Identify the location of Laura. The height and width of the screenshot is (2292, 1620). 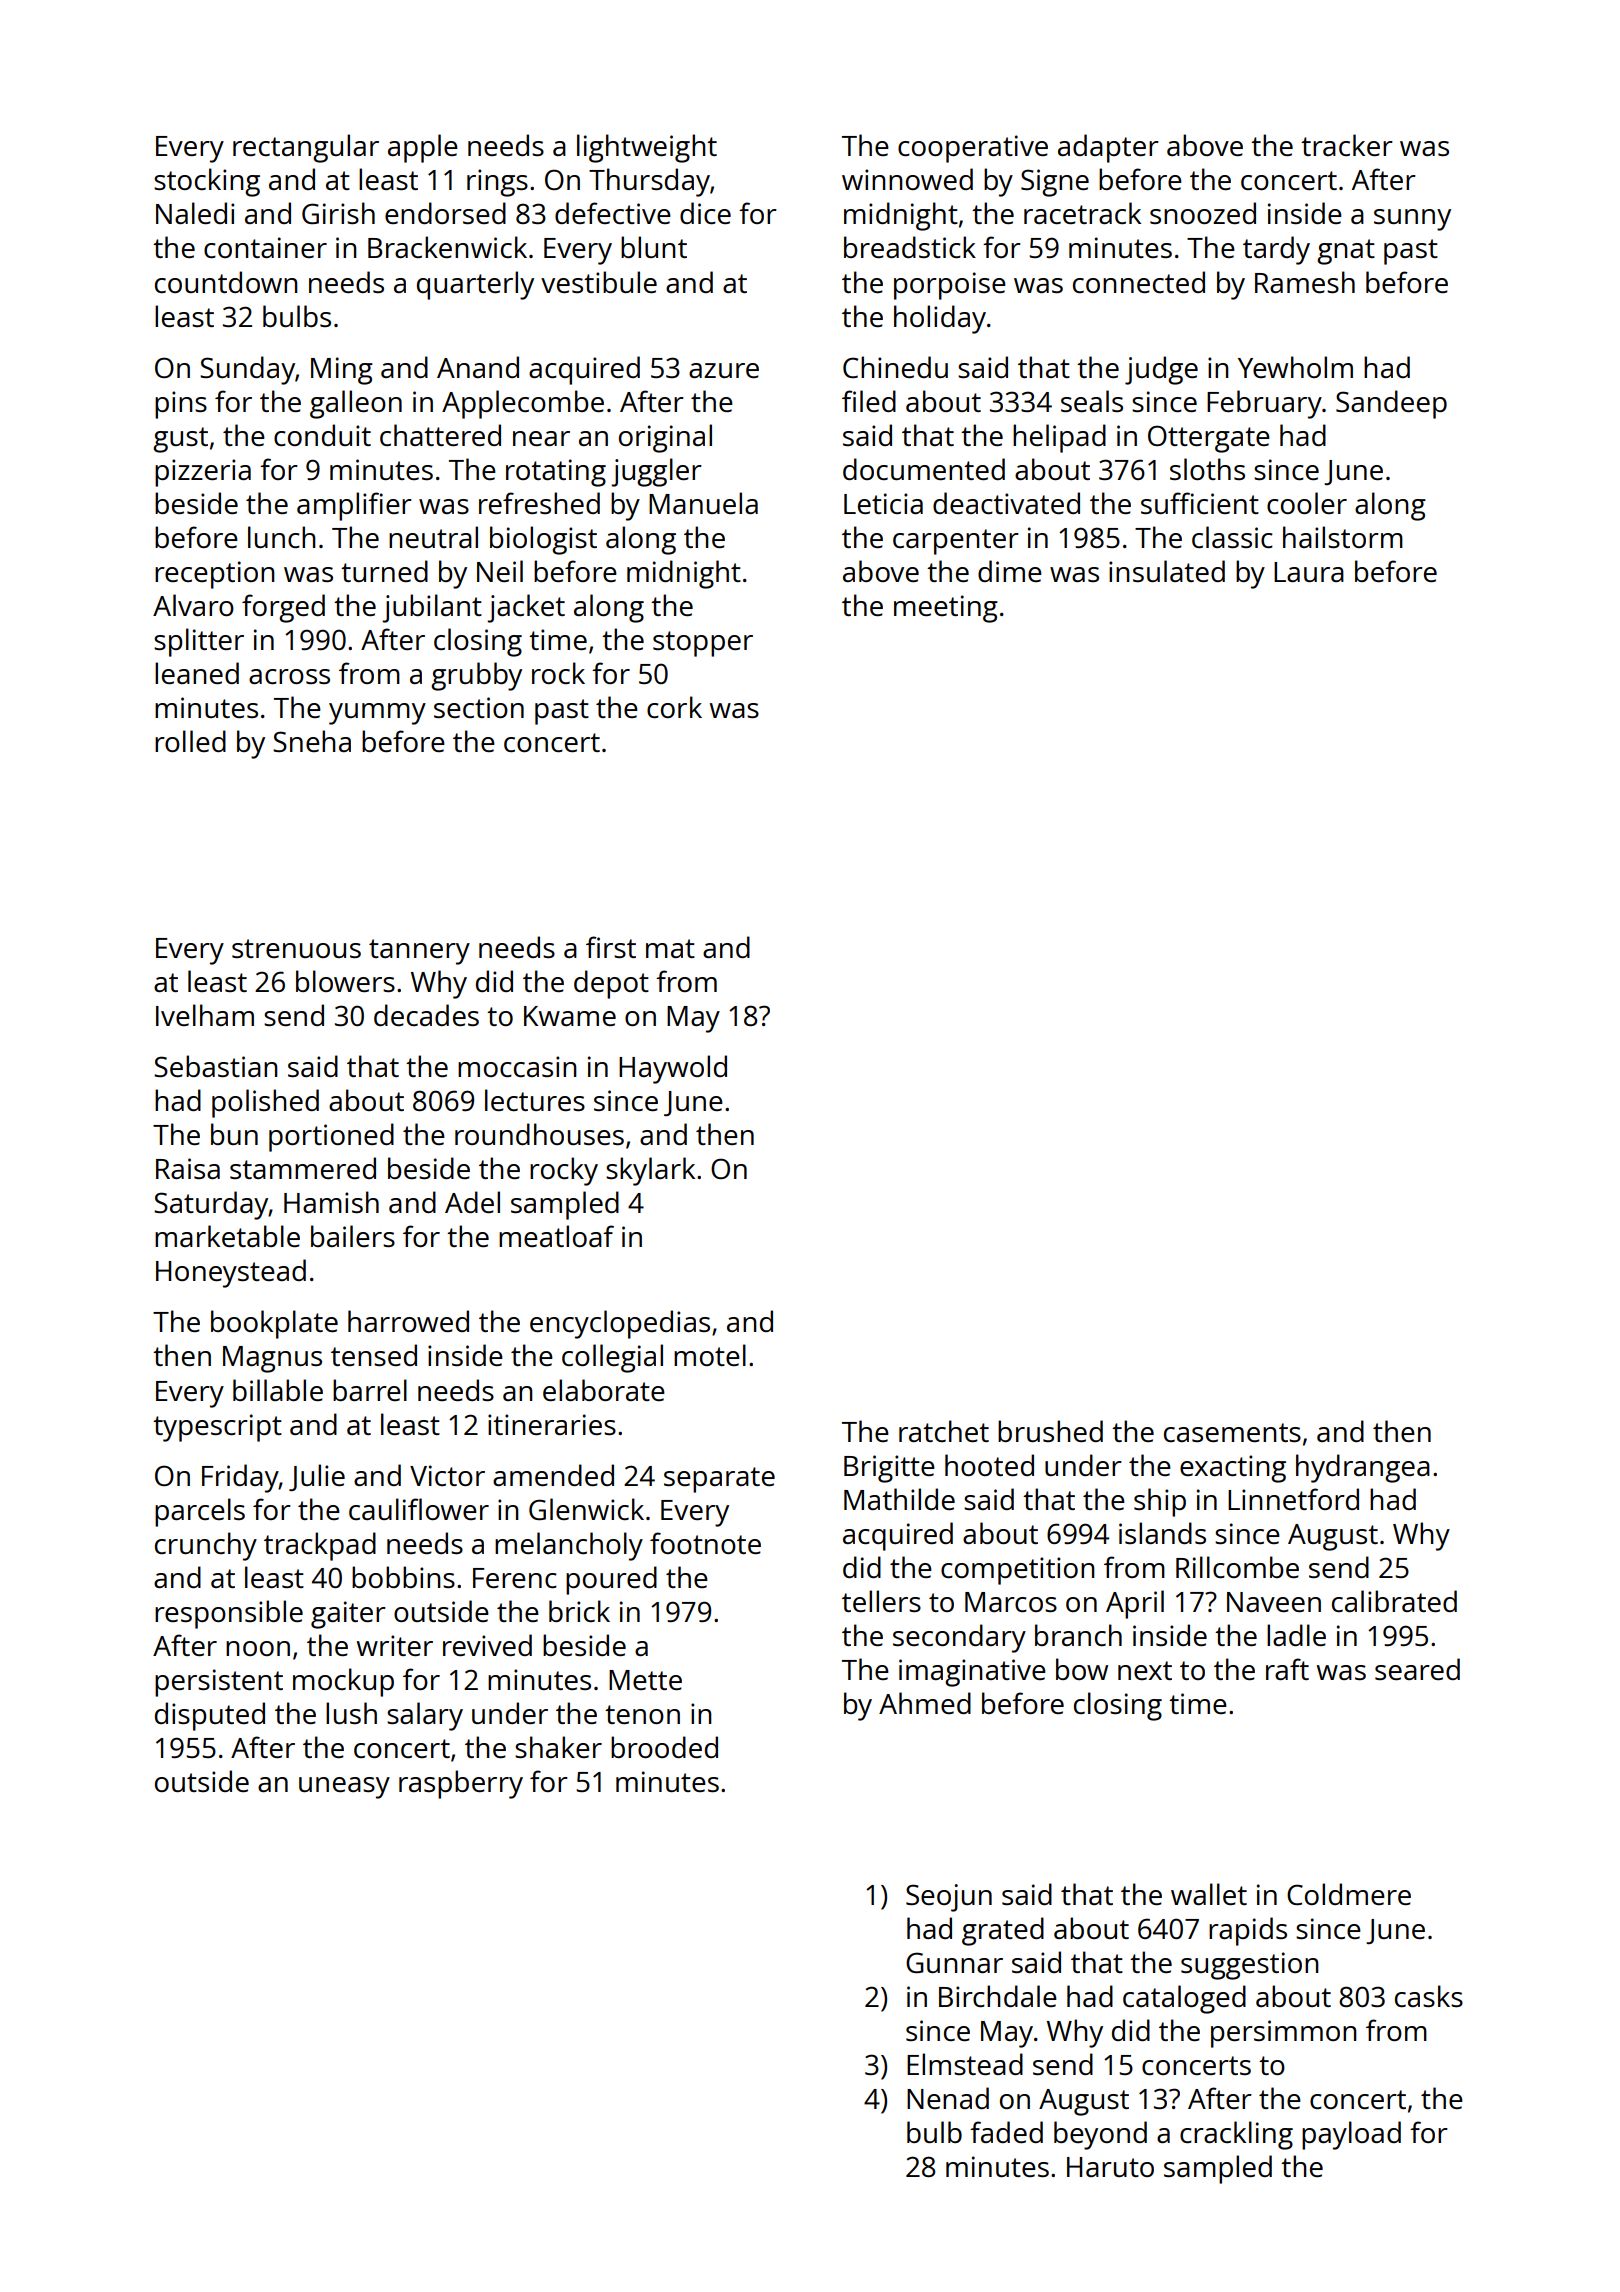
(1309, 572).
